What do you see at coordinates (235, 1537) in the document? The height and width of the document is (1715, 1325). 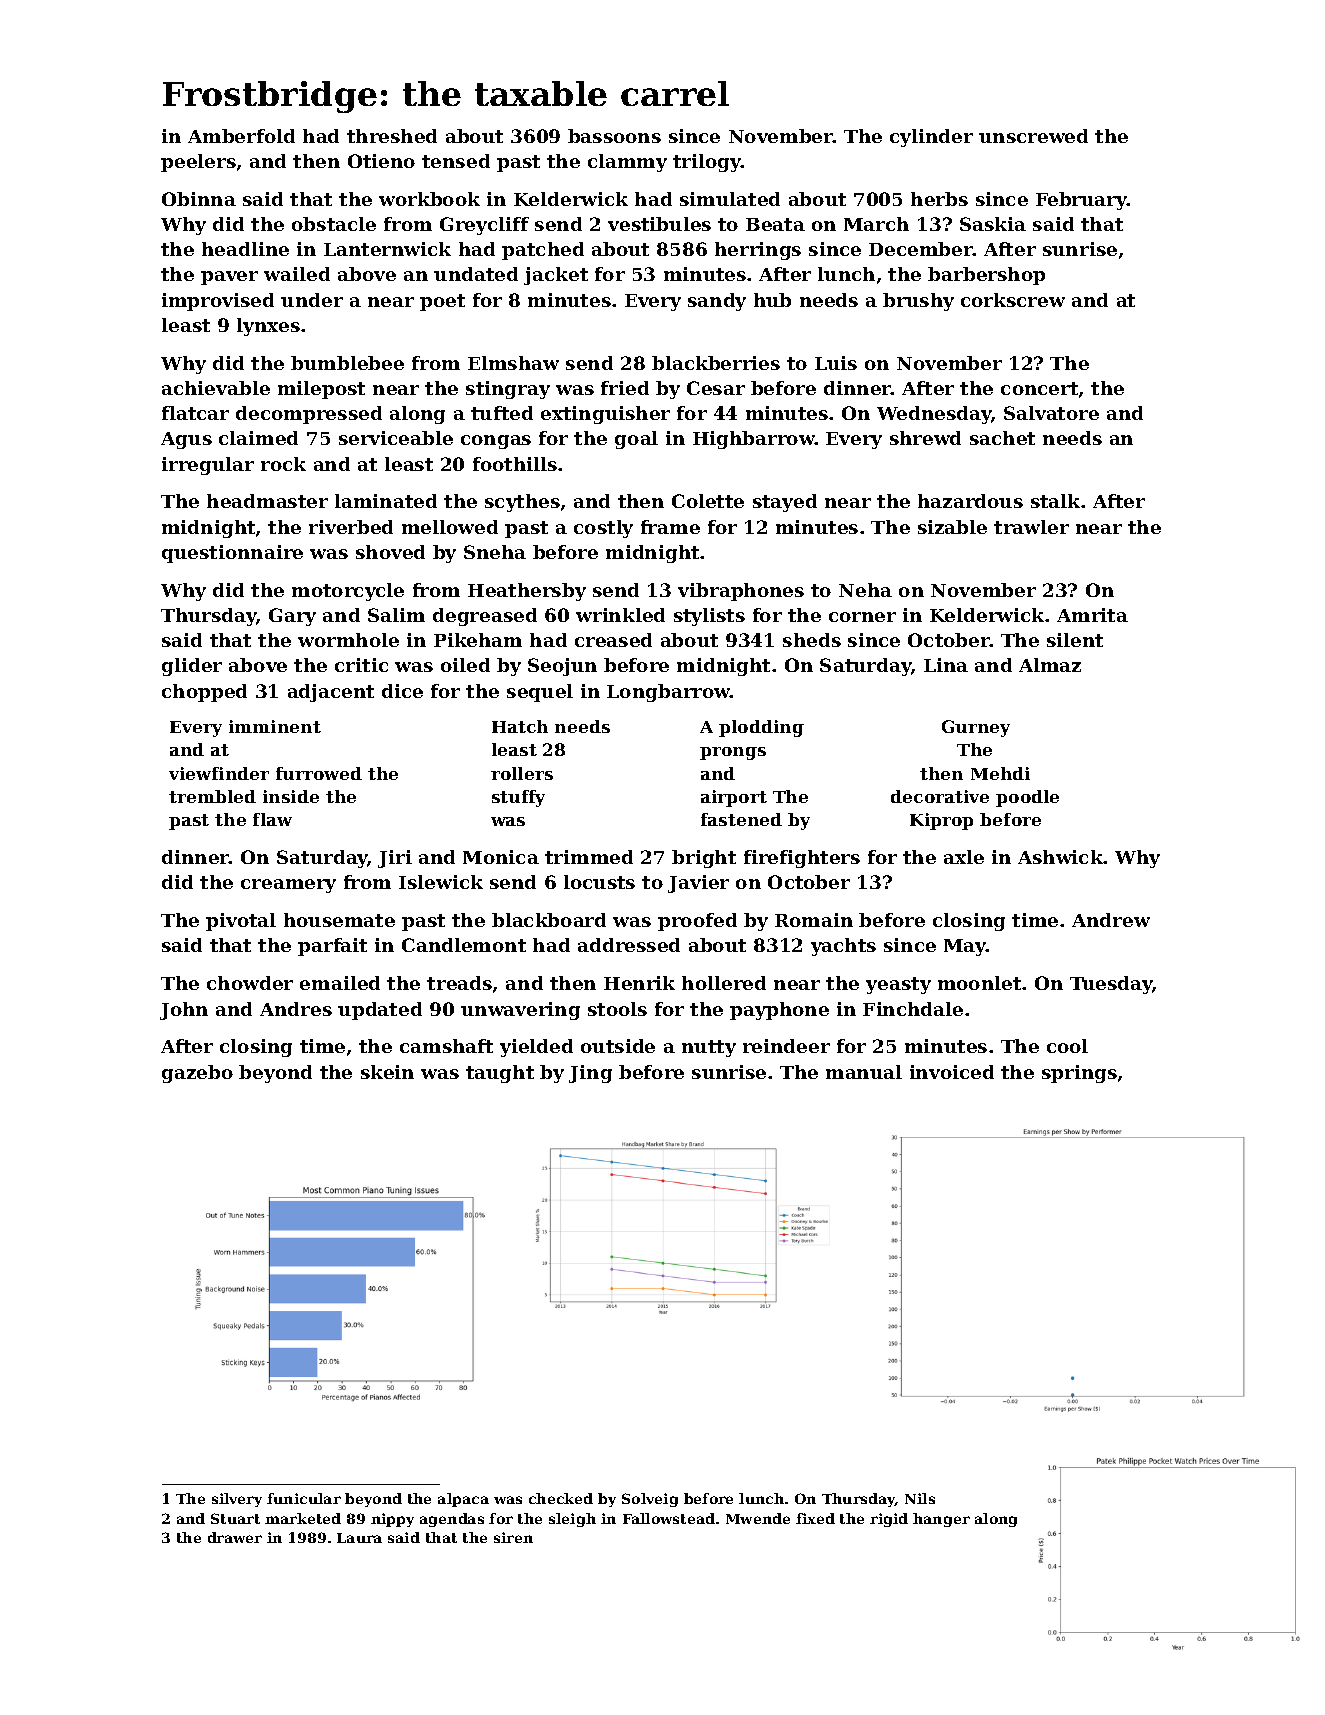 I see `drawer` at bounding box center [235, 1537].
